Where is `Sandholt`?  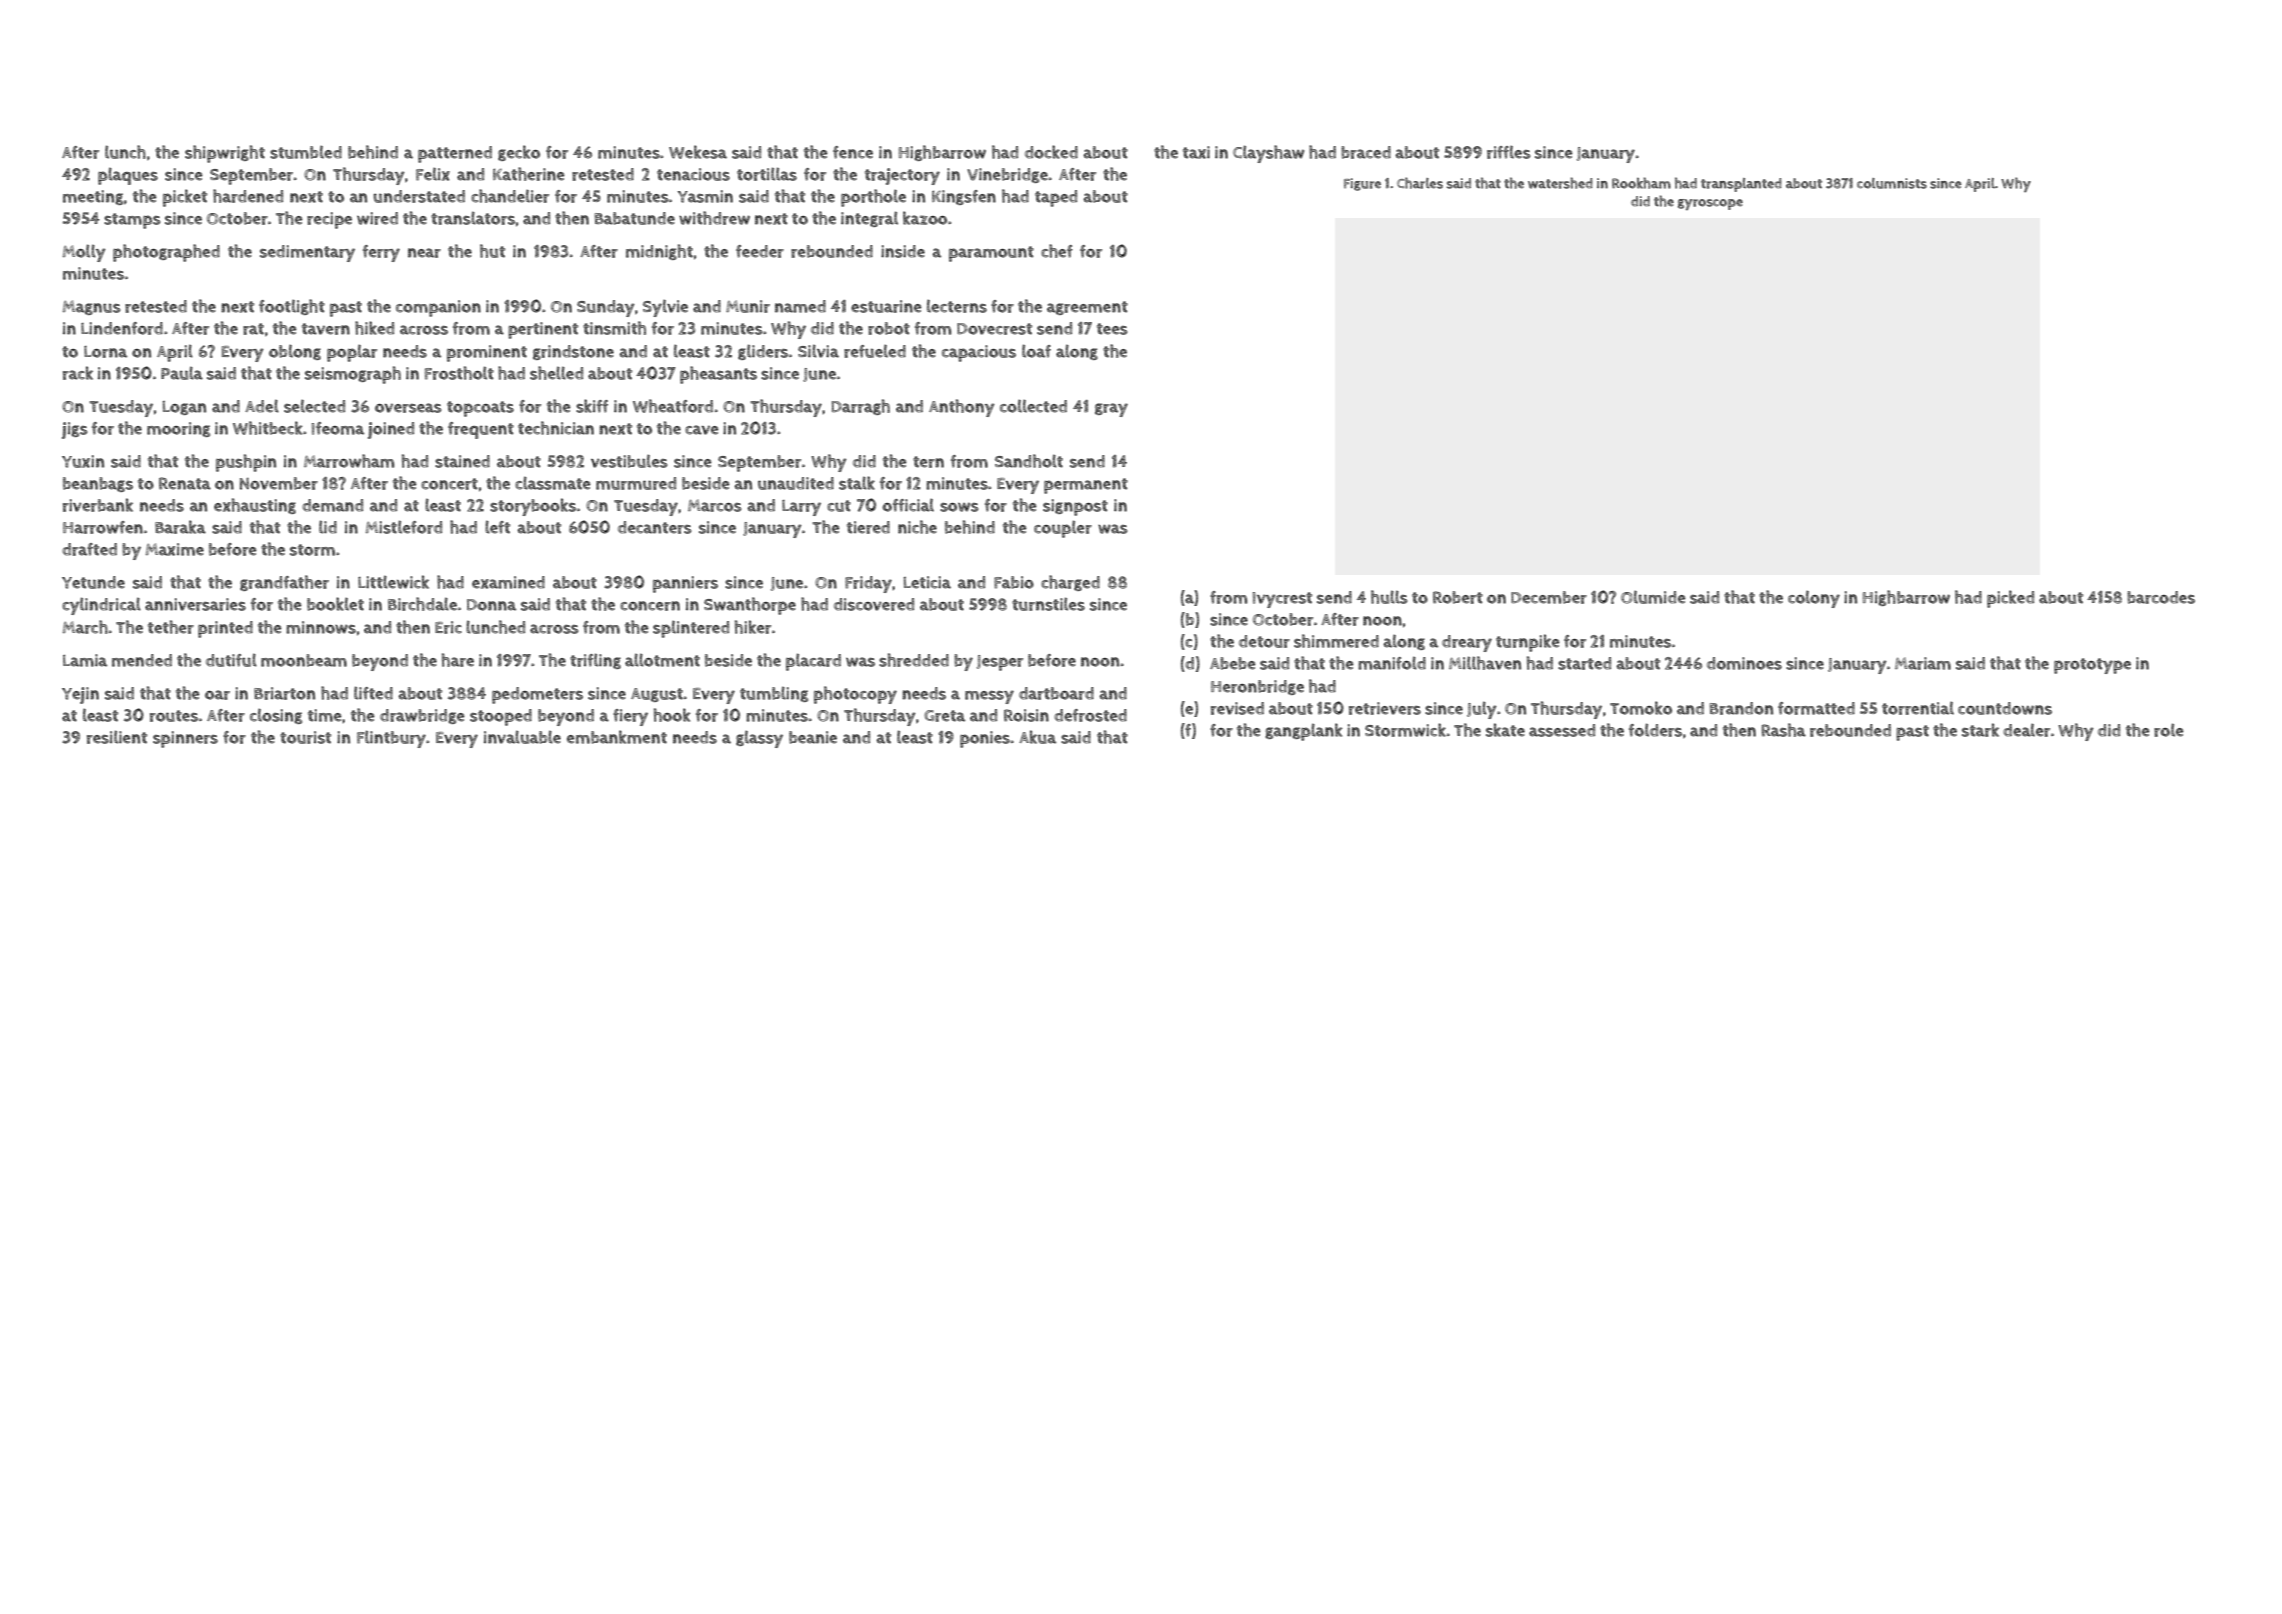
Sandholt is located at coordinates (1029, 461).
